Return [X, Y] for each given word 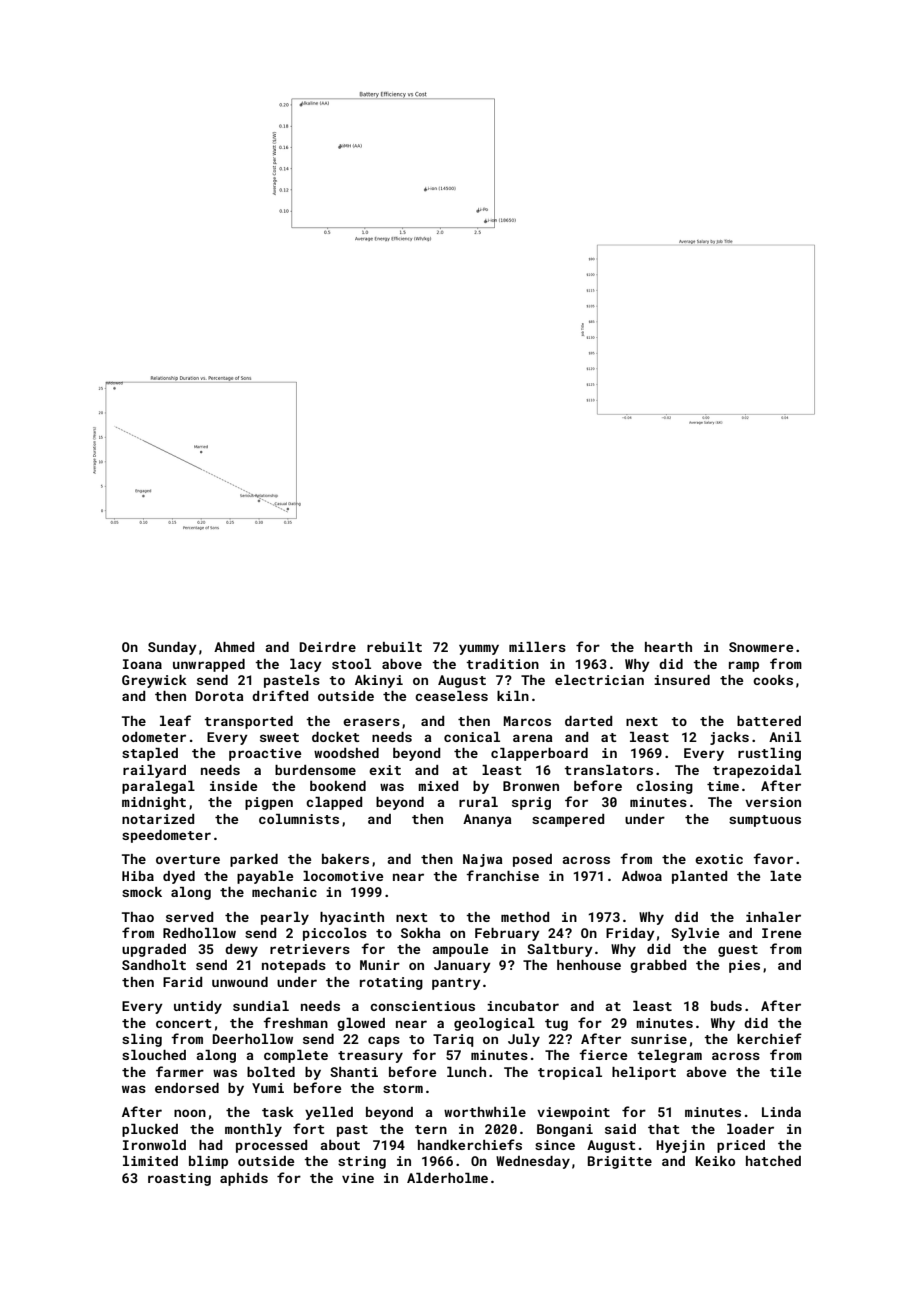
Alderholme [447, 1178]
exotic [719, 859]
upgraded [154, 950]
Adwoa [642, 876]
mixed [438, 786]
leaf [175, 720]
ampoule [460, 950]
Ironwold [154, 1145]
